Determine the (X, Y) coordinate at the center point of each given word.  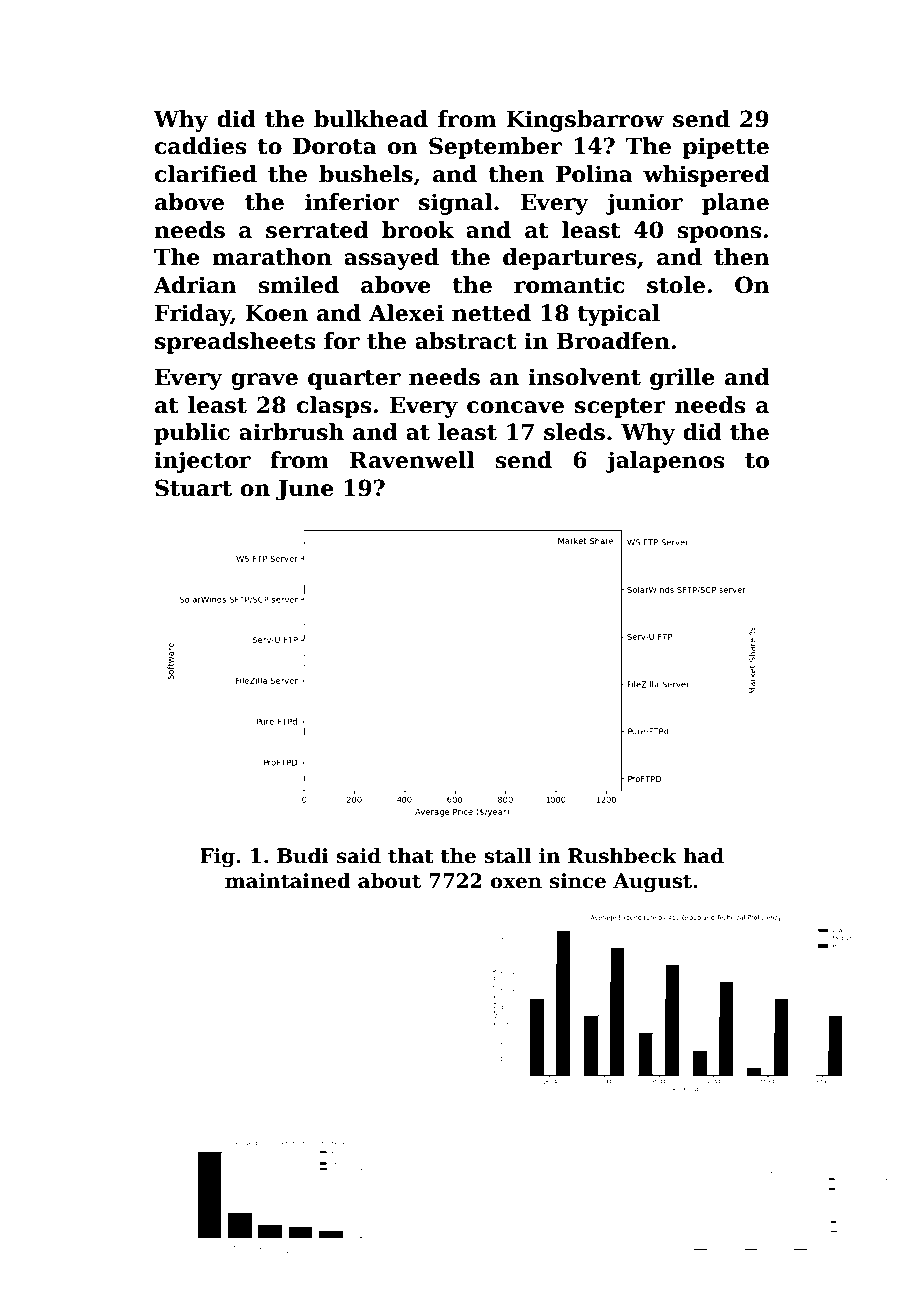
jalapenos (665, 462)
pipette (725, 148)
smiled (298, 285)
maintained (288, 881)
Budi (303, 856)
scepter (620, 408)
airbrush (291, 432)
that (411, 856)
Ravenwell (412, 460)
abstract (466, 341)
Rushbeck (622, 856)
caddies (200, 146)
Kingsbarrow (585, 121)
